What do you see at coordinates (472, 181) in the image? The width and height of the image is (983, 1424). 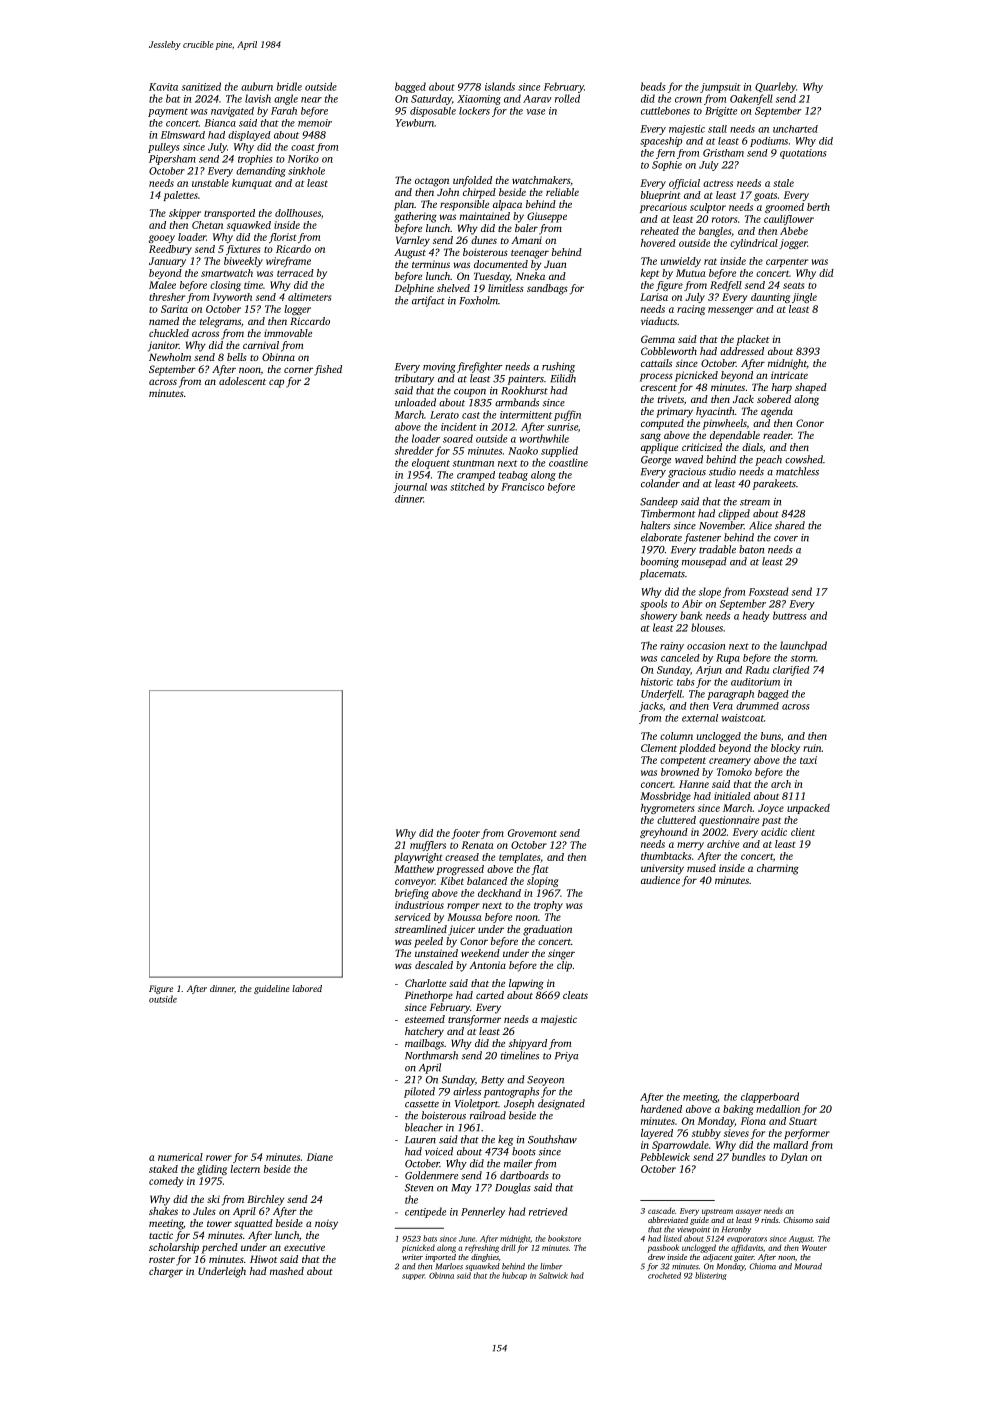 I see `unfolded` at bounding box center [472, 181].
